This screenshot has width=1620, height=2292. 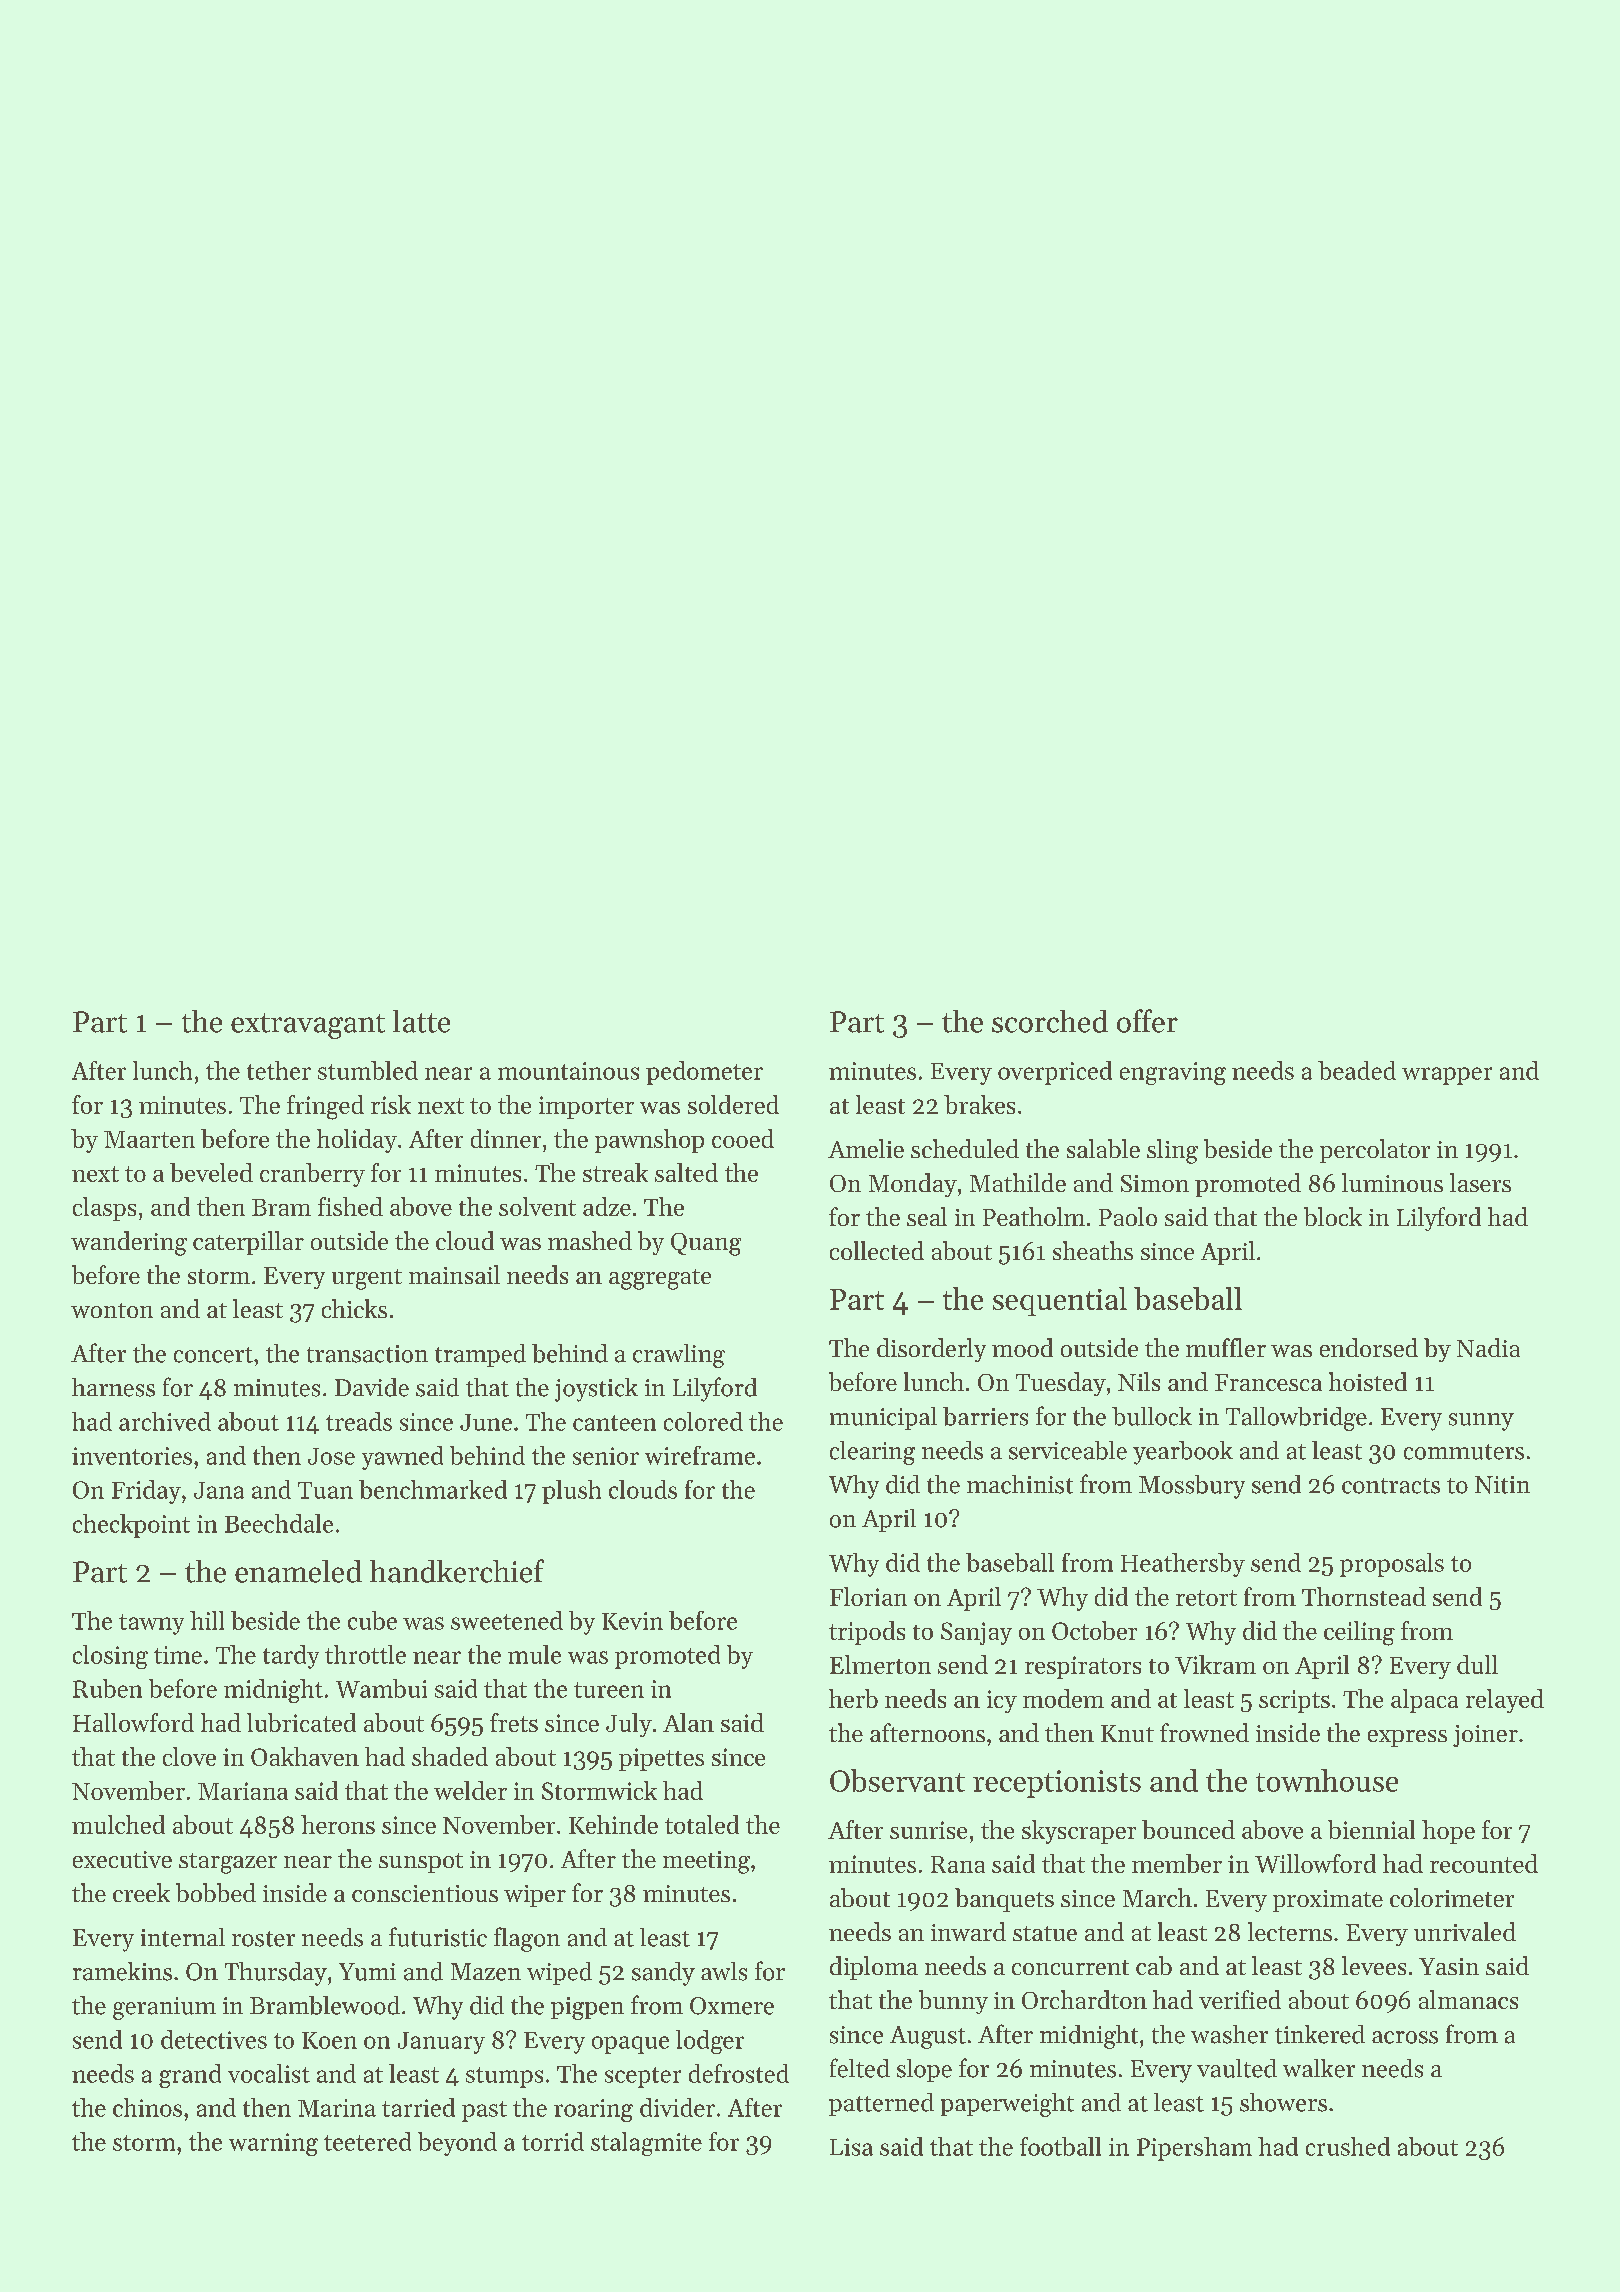 I want to click on municipal, so click(x=883, y=1418).
